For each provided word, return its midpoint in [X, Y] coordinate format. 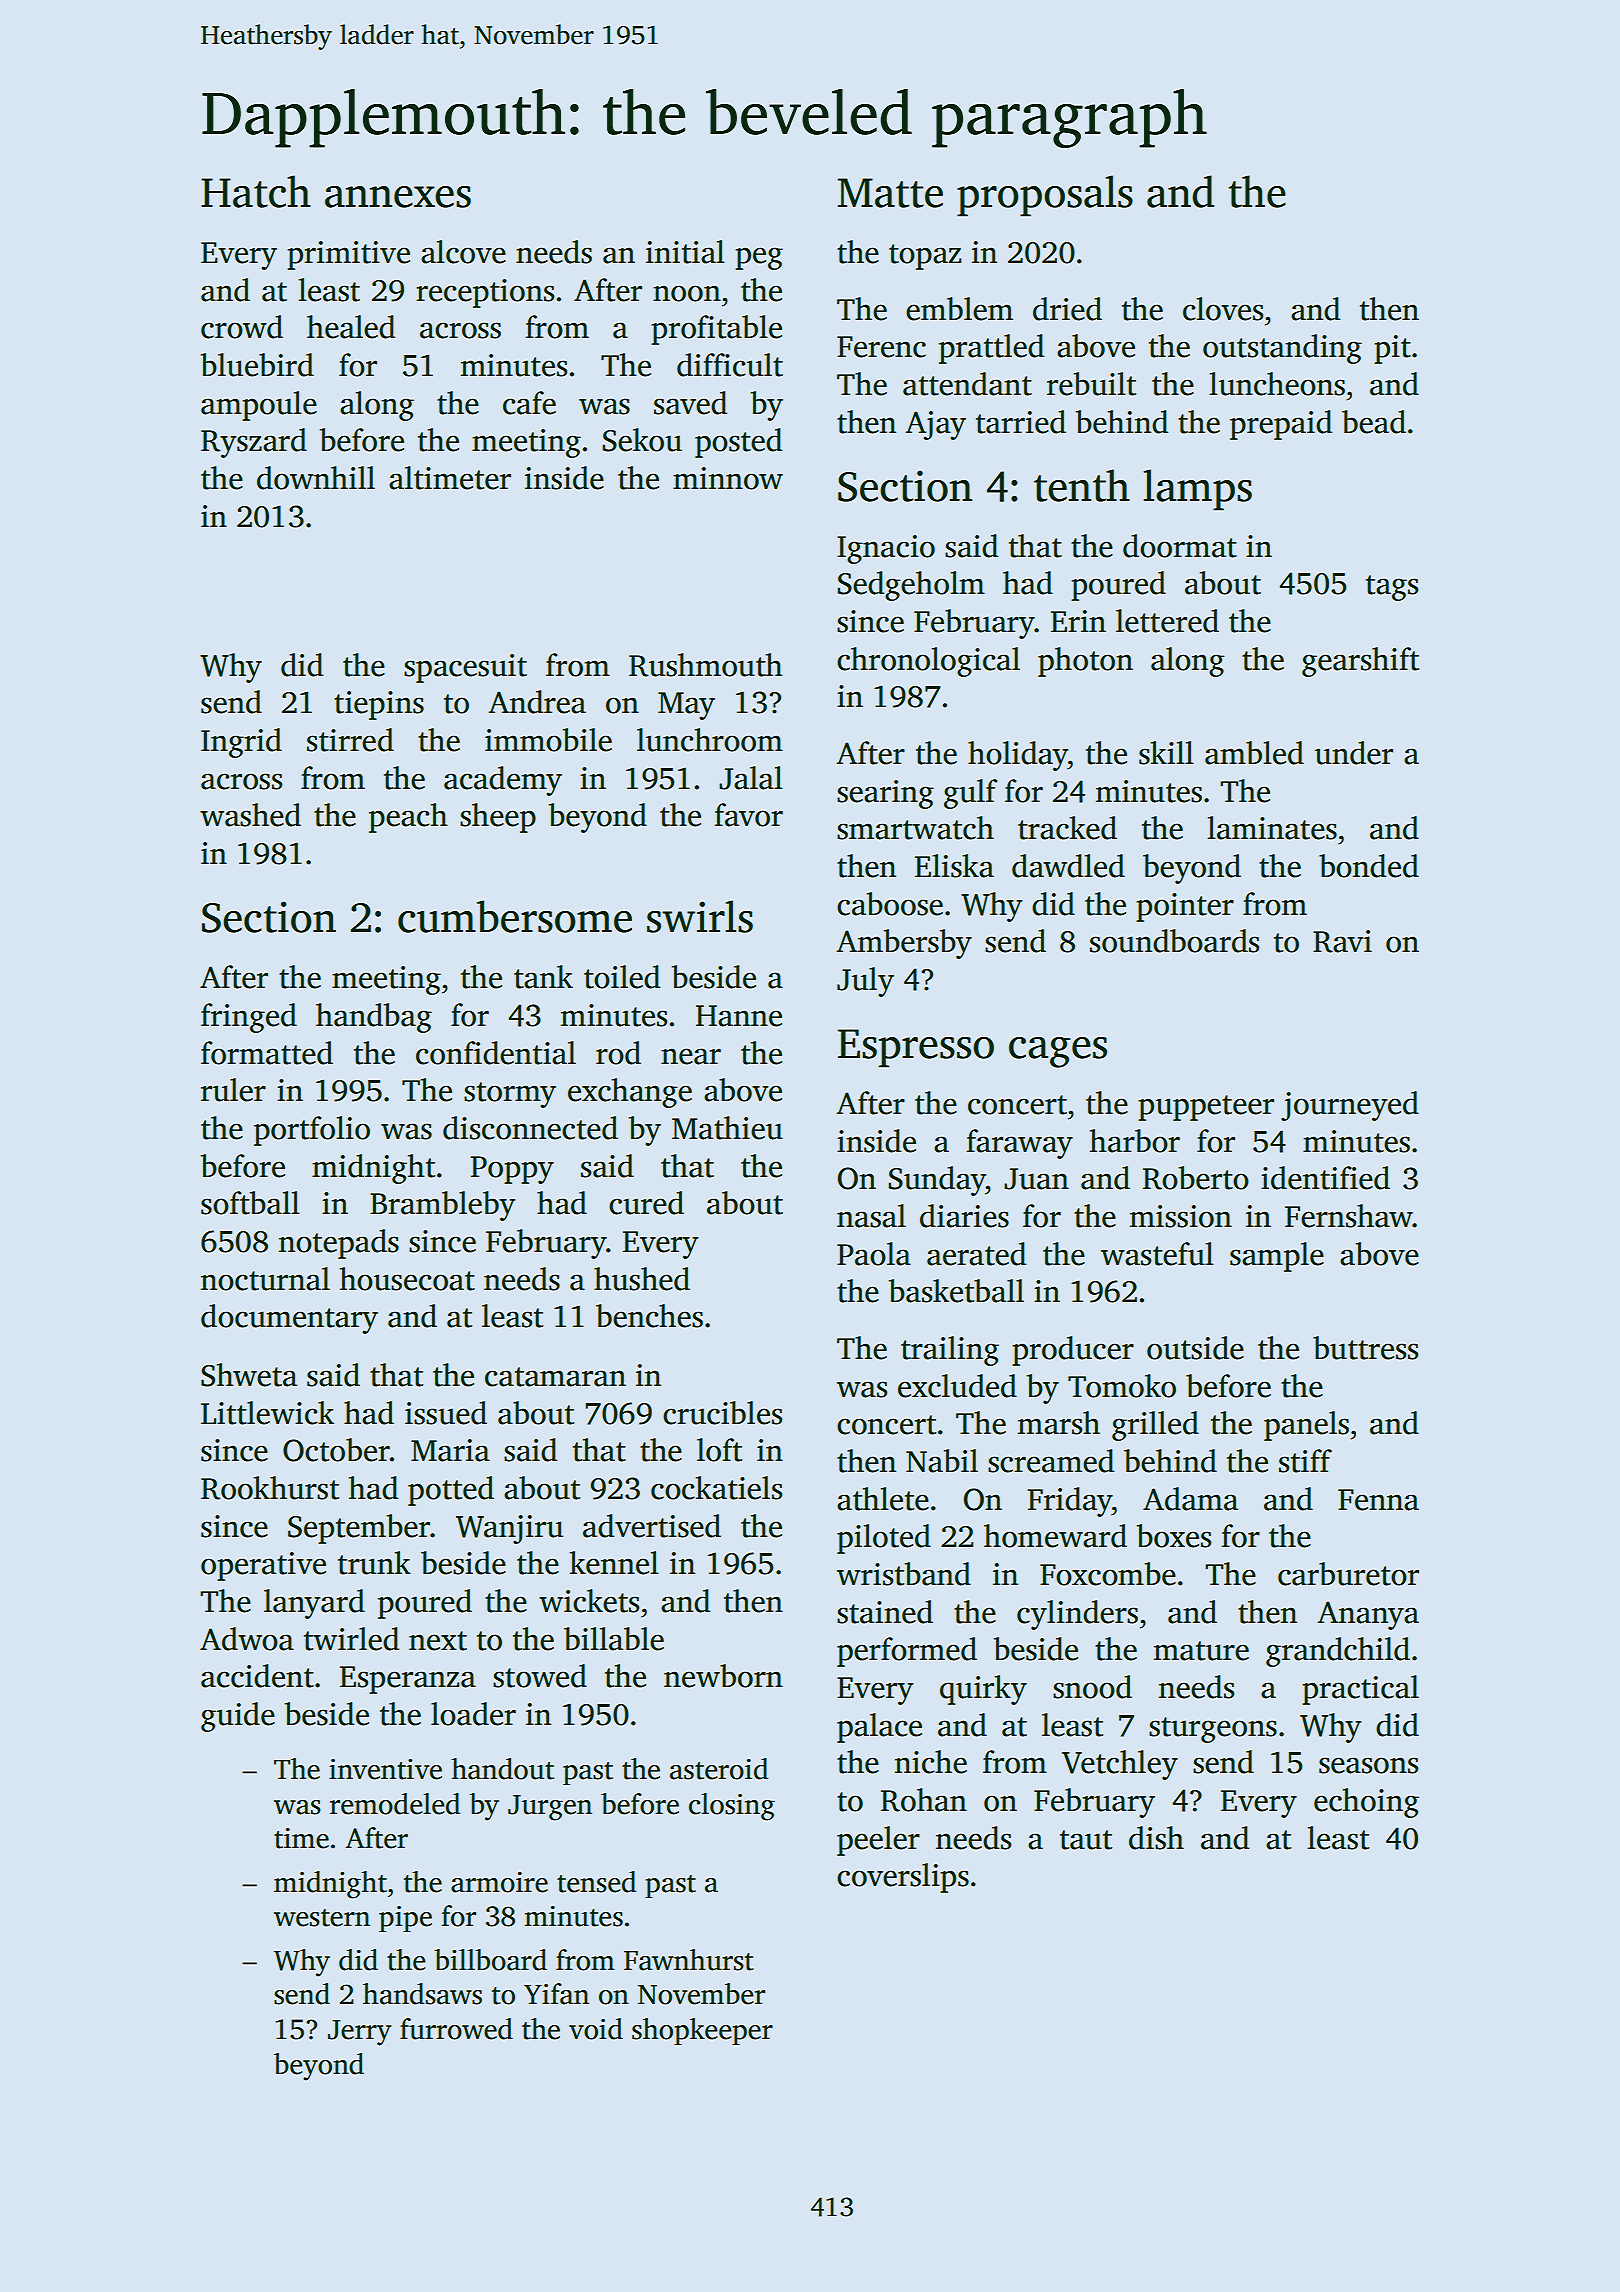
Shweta [249, 1375]
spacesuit [465, 668]
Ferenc [881, 347]
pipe [405, 1919]
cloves [1223, 309]
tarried [1021, 422]
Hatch [256, 191]
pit [1392, 349]
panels [1306, 1426]
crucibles [722, 1413]
